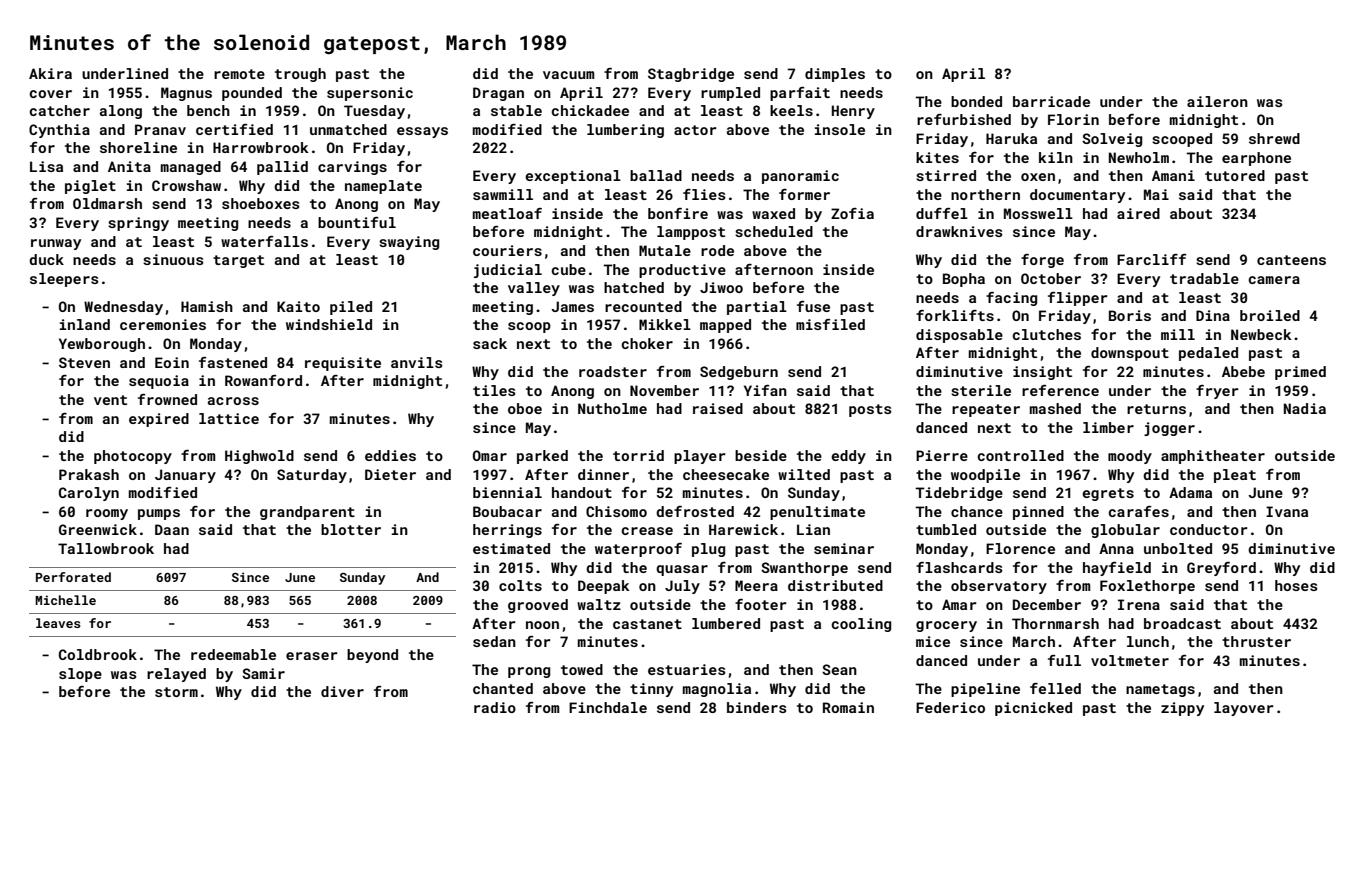 This page has width=1372, height=887. I want to click on sack, so click(490, 343).
